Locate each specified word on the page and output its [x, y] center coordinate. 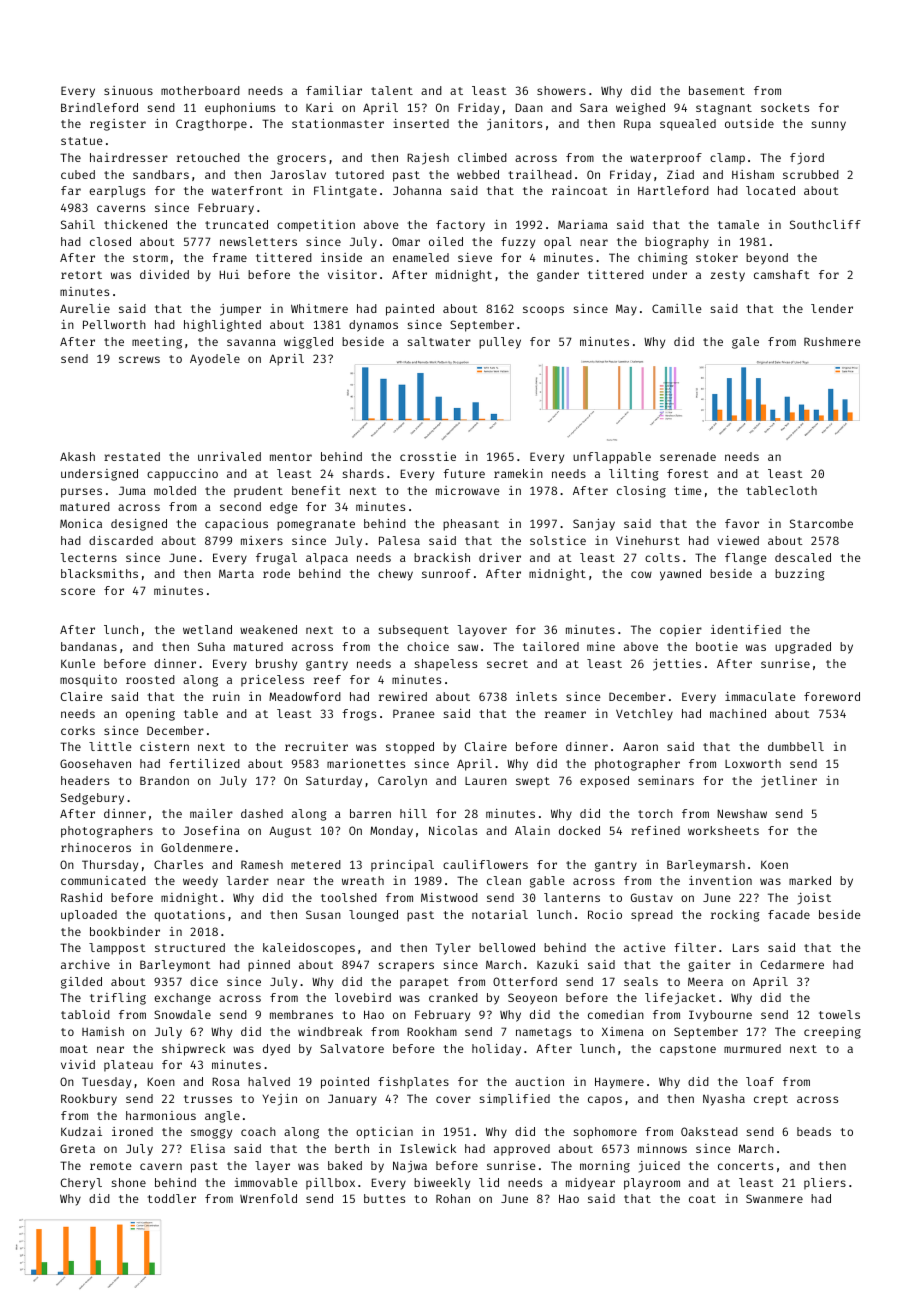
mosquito [88, 681]
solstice [558, 540]
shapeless [446, 665]
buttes [384, 1198]
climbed [482, 157]
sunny [829, 126]
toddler [172, 1198]
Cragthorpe [211, 125]
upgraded [803, 648]
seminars [666, 780]
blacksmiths [99, 573]
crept [771, 1100]
